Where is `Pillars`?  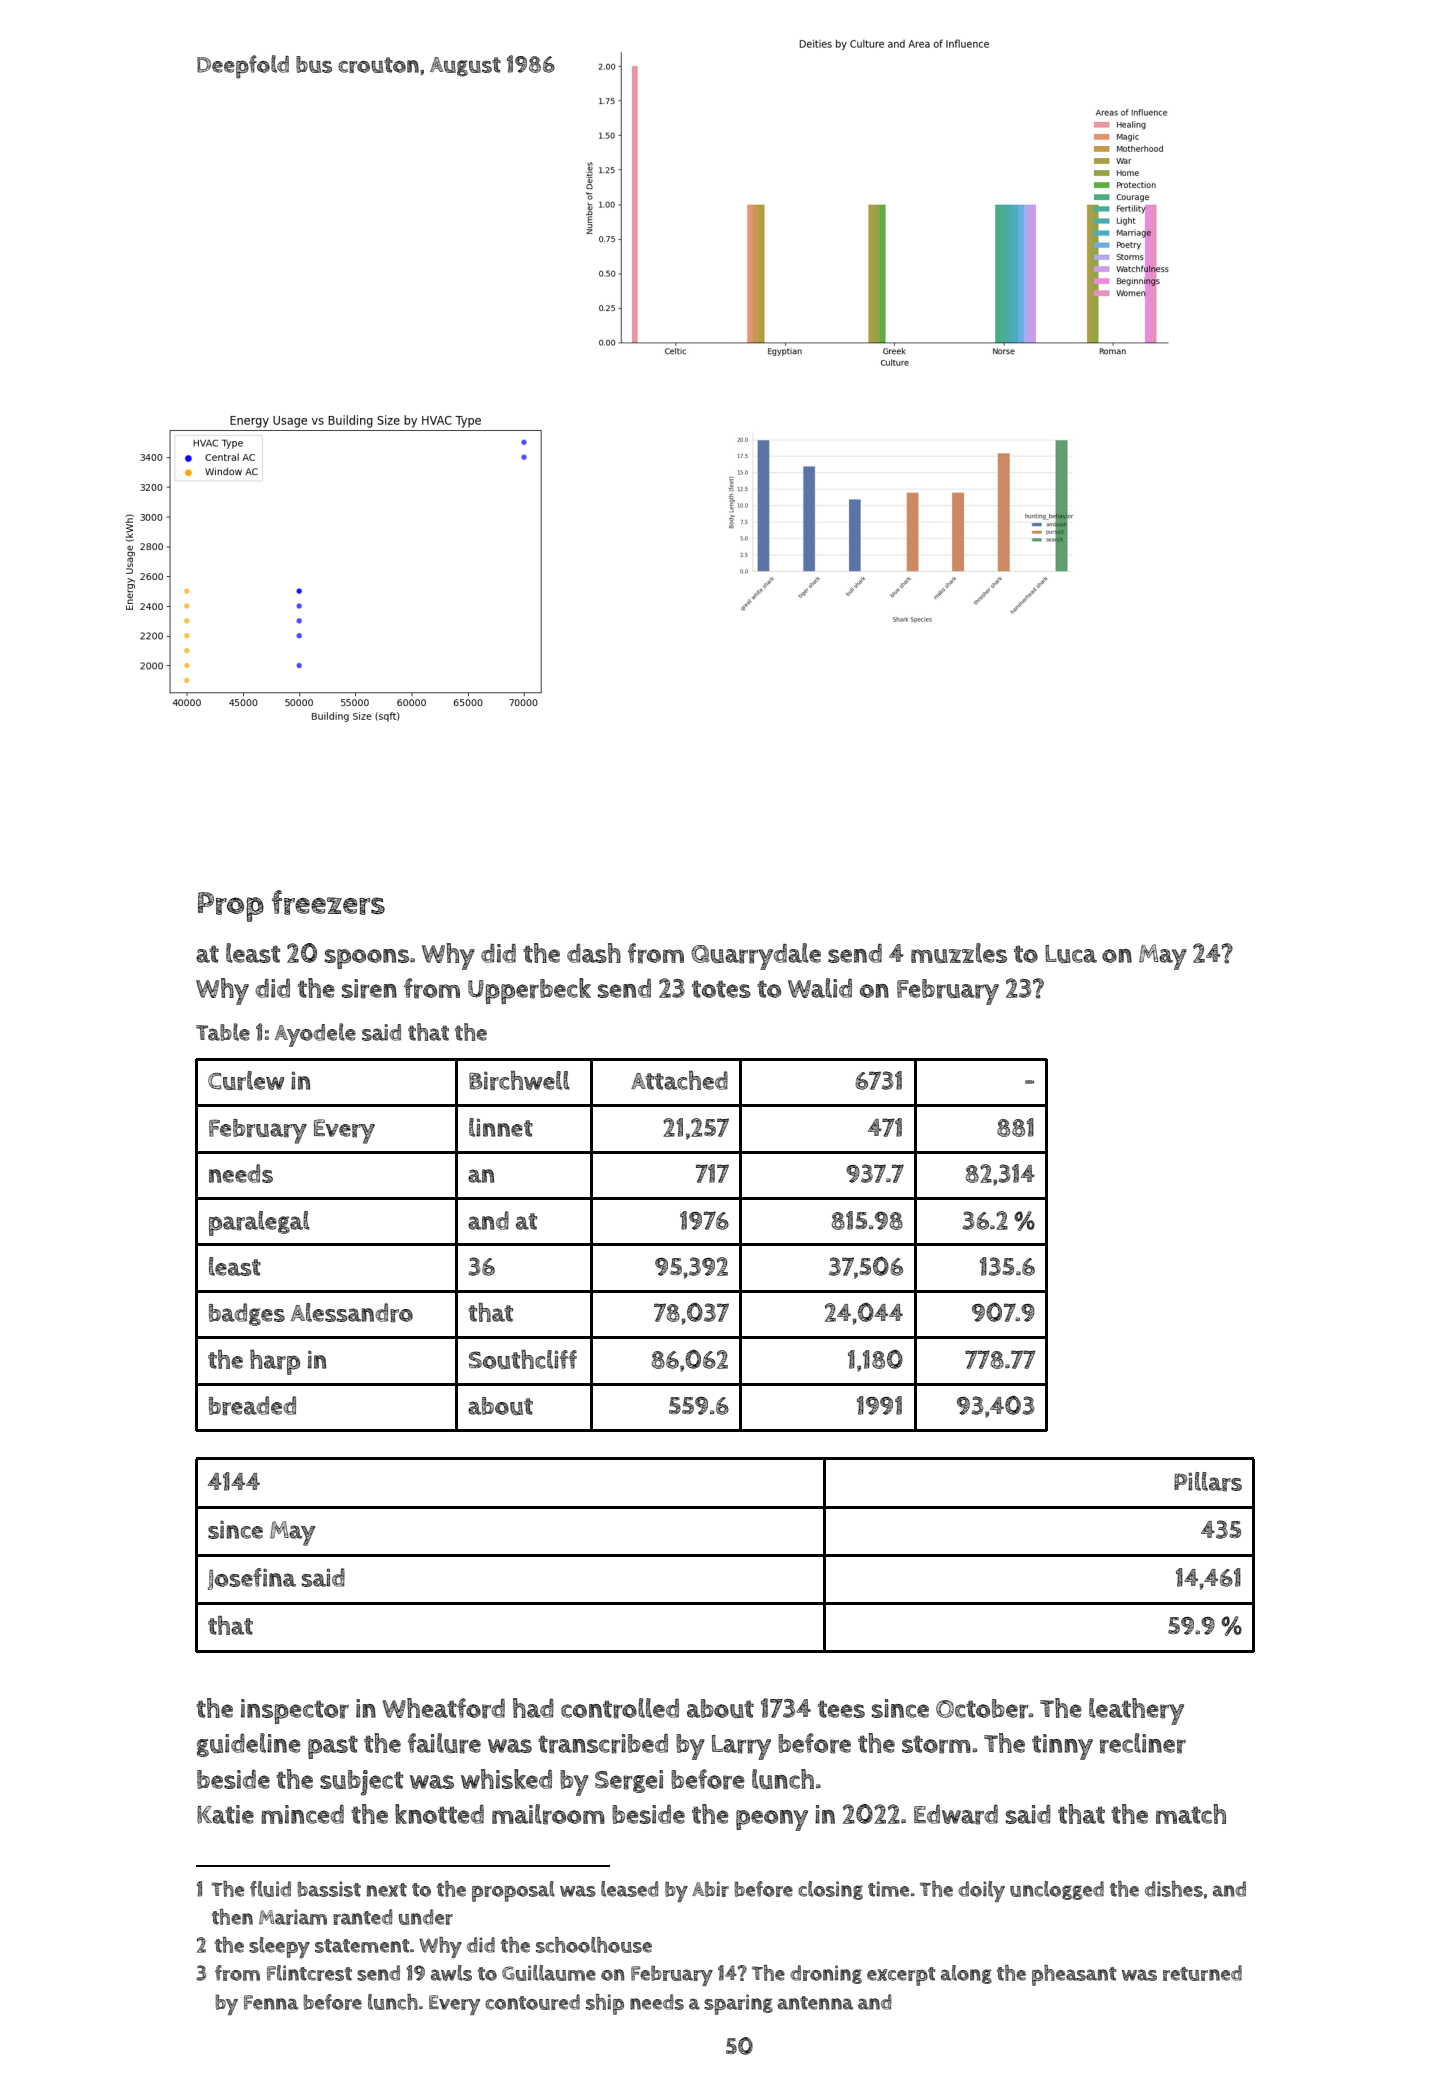
Pillars is located at coordinates (1208, 1482).
